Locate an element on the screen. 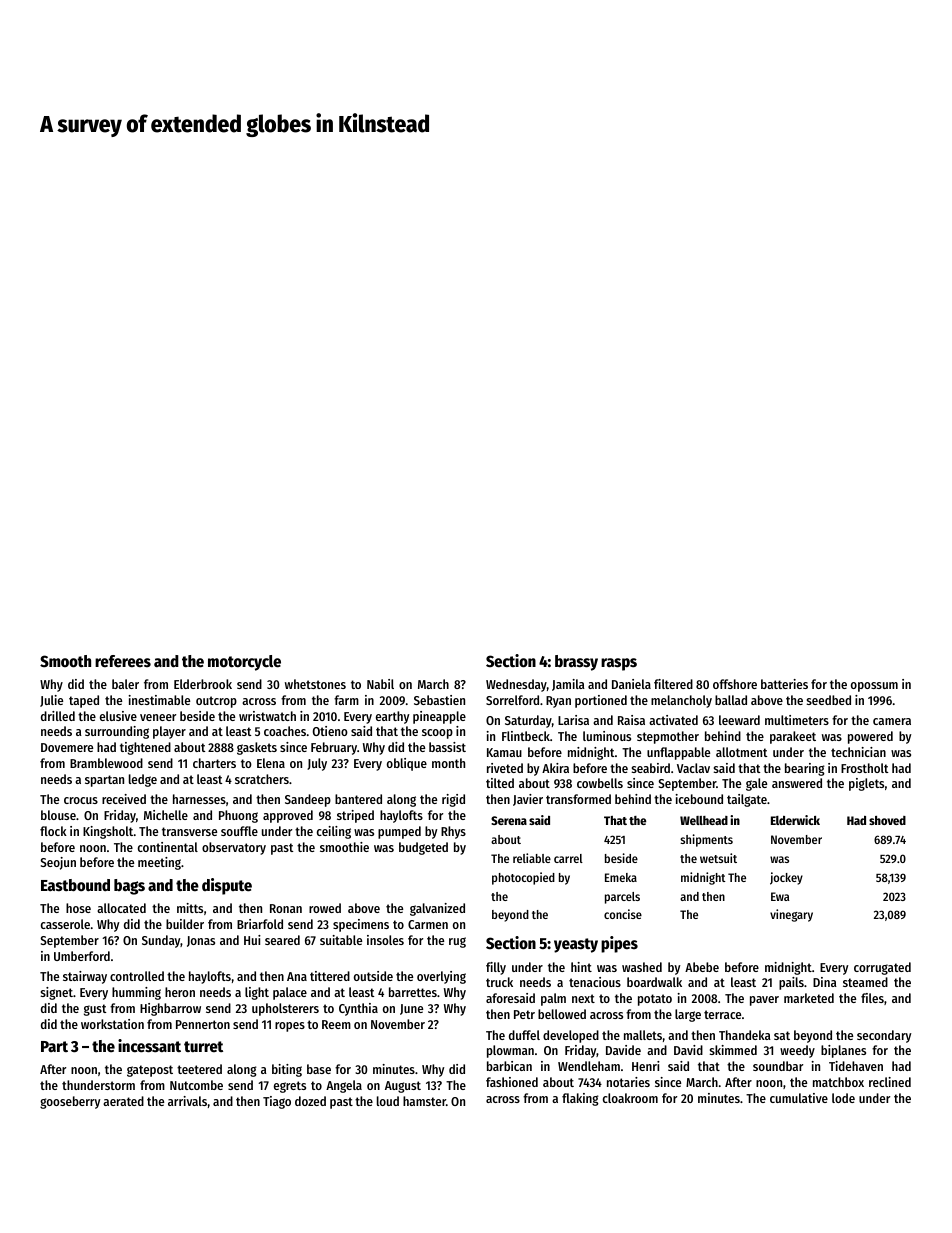  gooseberry is located at coordinates (70, 1102).
